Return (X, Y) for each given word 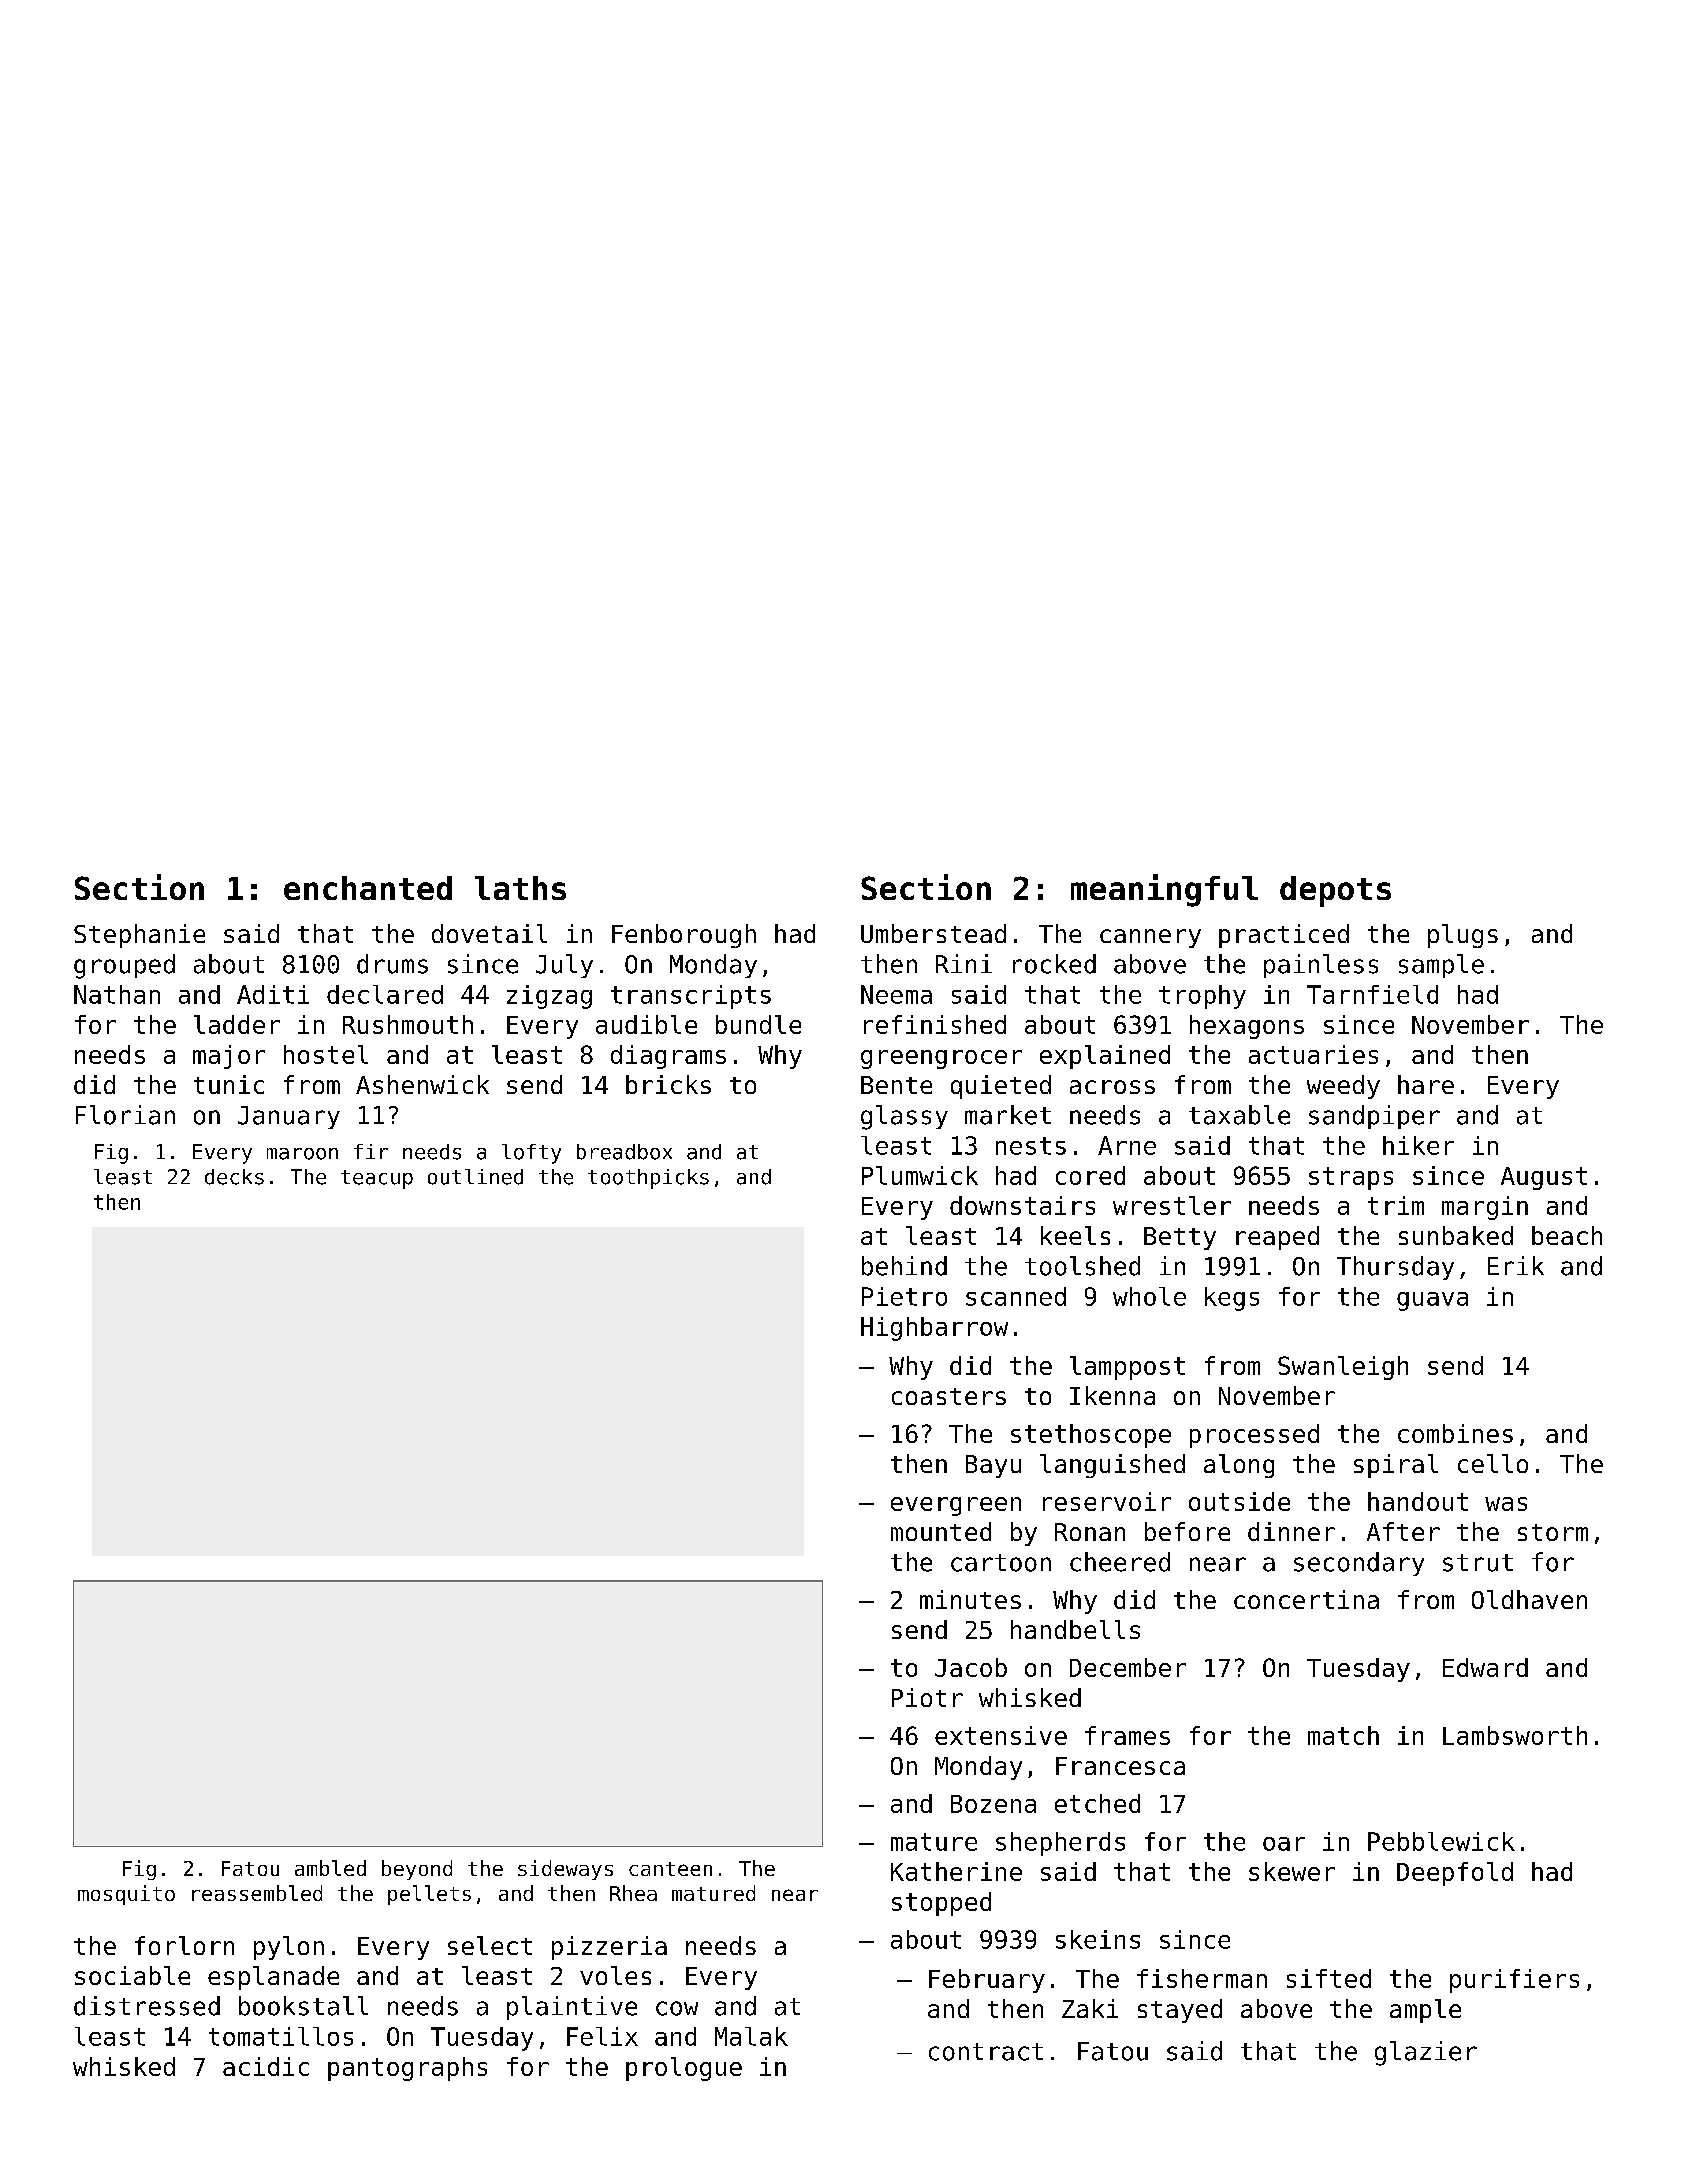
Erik (1516, 1265)
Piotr (927, 1697)
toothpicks (648, 1179)
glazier (1426, 2053)
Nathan (117, 994)
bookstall (303, 2006)
